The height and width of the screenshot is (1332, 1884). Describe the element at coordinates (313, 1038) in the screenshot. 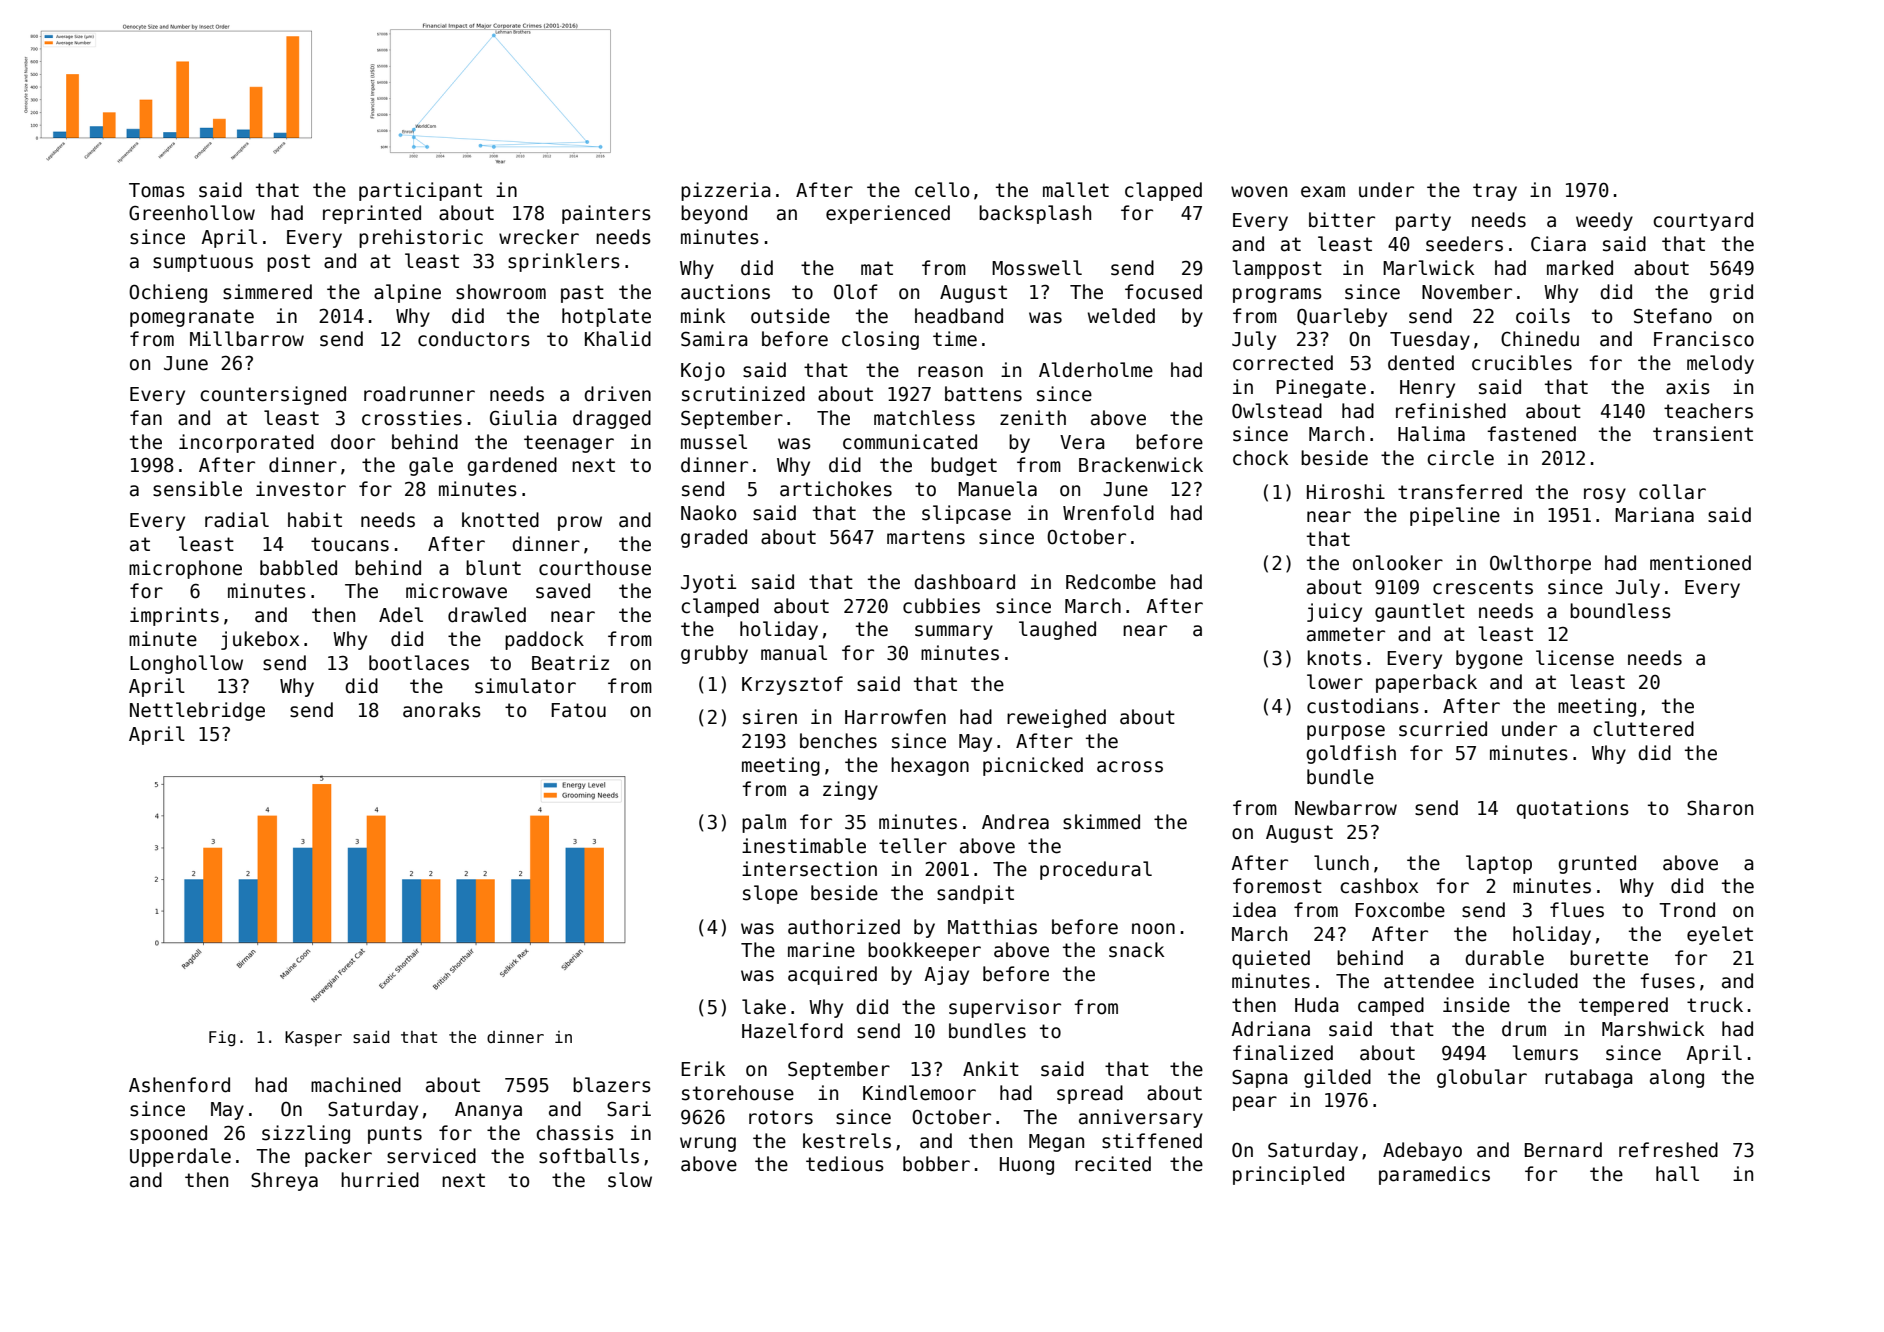

I see `Kasper` at that location.
